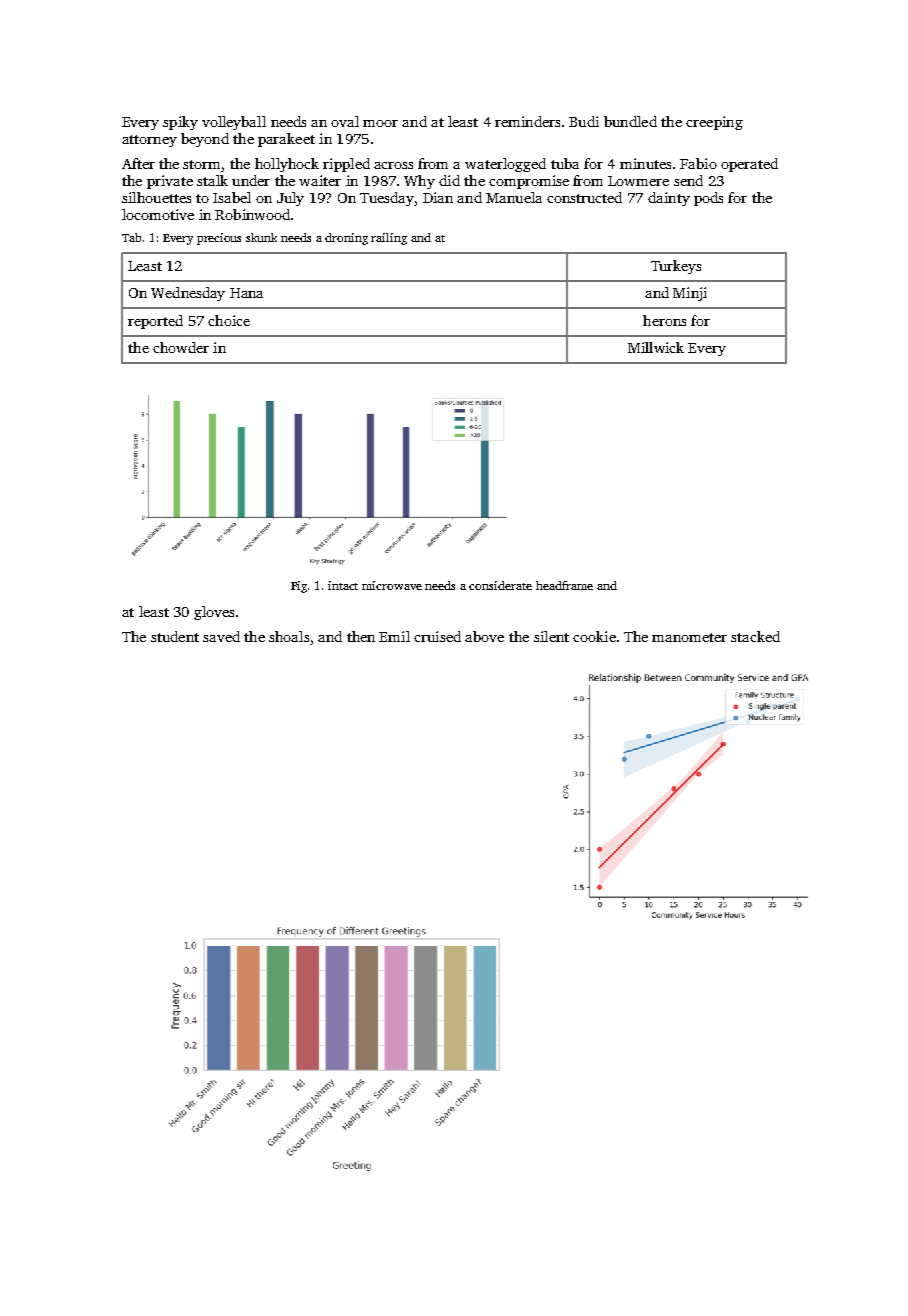 The image size is (908, 1316). I want to click on silent, so click(551, 636).
